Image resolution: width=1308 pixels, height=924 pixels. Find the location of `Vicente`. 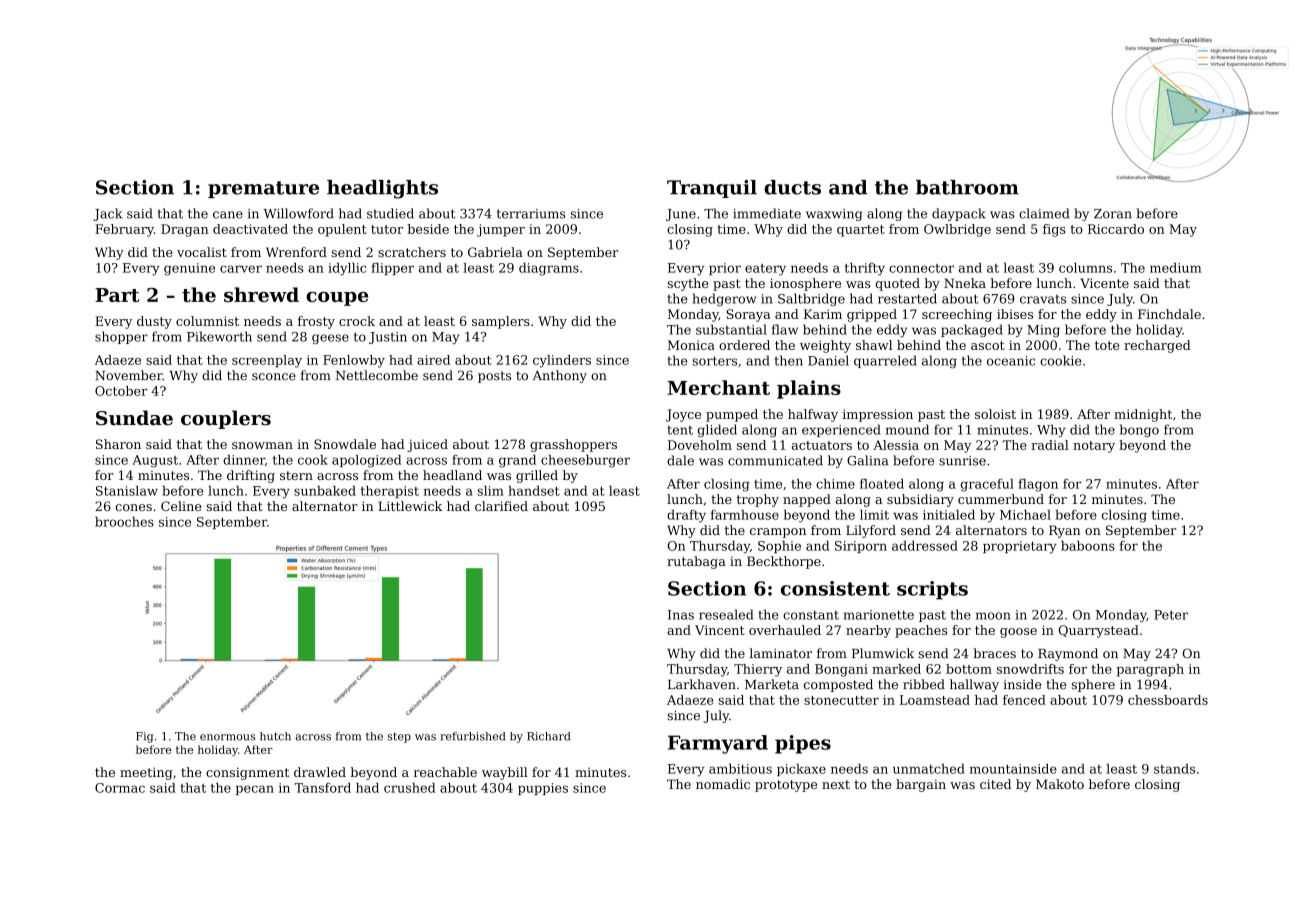

Vicente is located at coordinates (1104, 283).
